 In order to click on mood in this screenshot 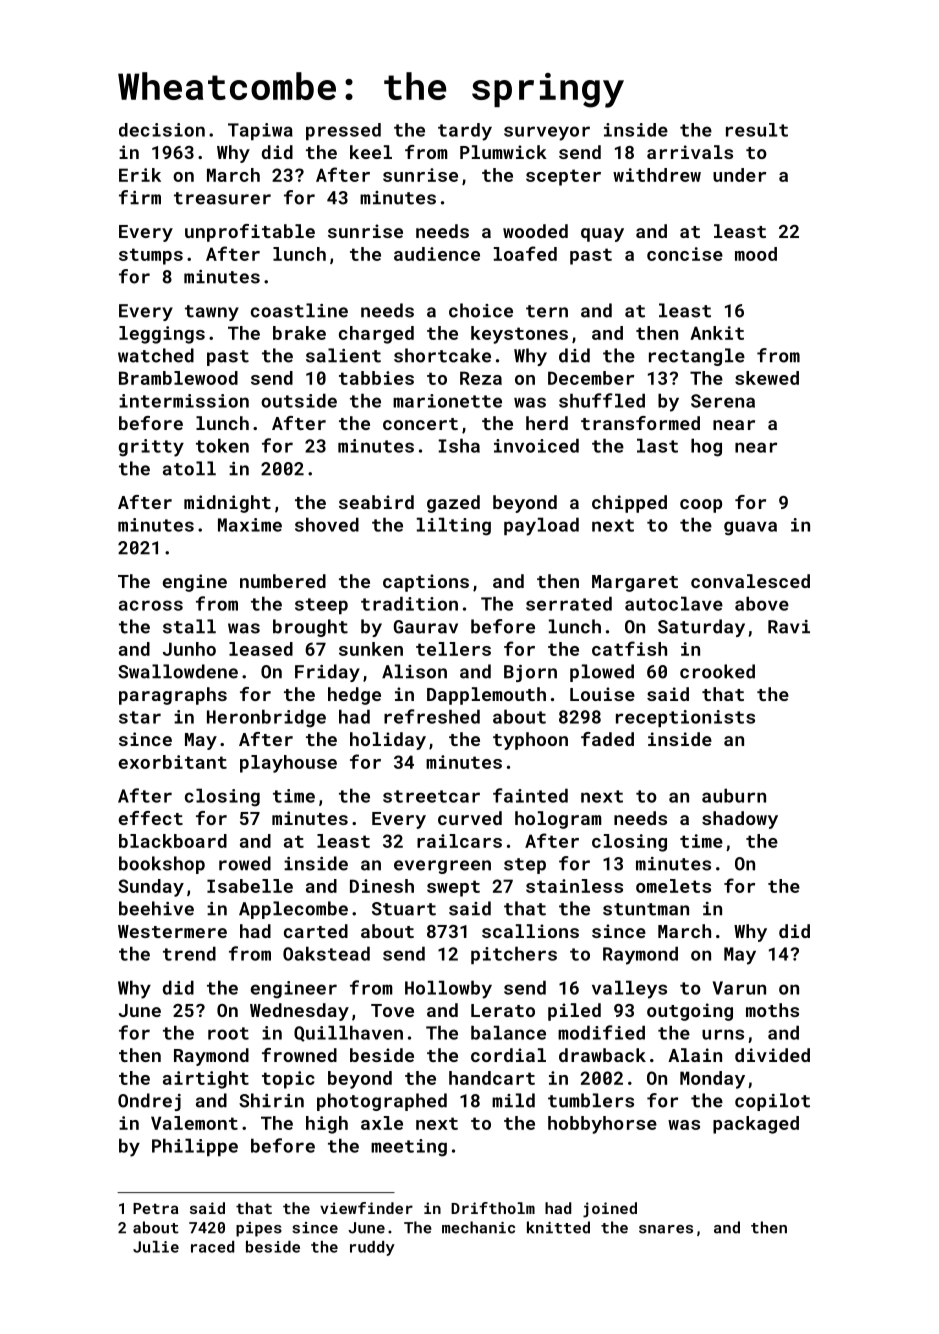, I will do `click(756, 254)`.
